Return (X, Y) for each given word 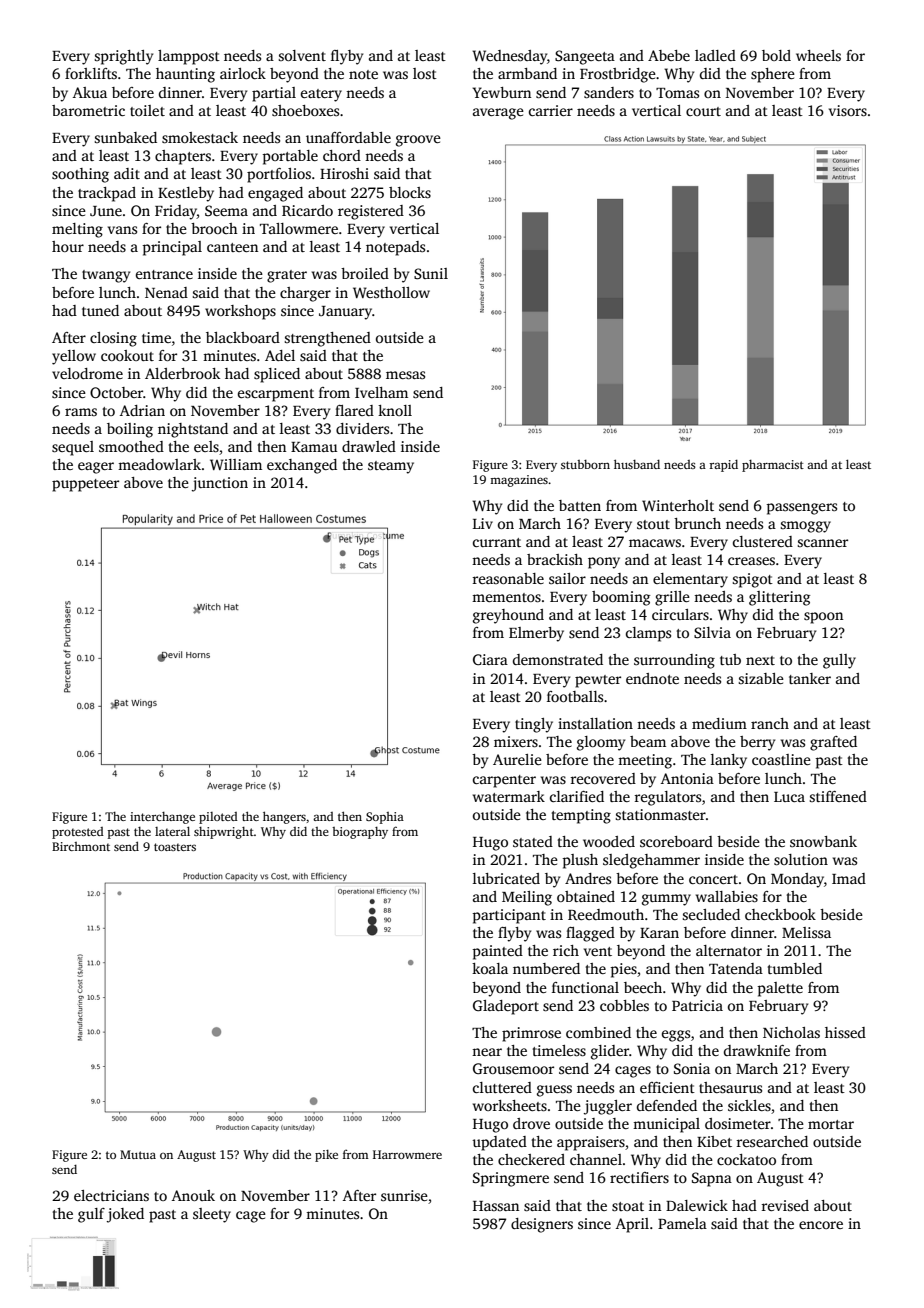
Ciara (490, 659)
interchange (162, 818)
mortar (831, 1124)
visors (848, 110)
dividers (362, 428)
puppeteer (85, 485)
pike (326, 1156)
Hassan (496, 1206)
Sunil (431, 273)
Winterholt (678, 505)
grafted (833, 743)
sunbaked (126, 137)
